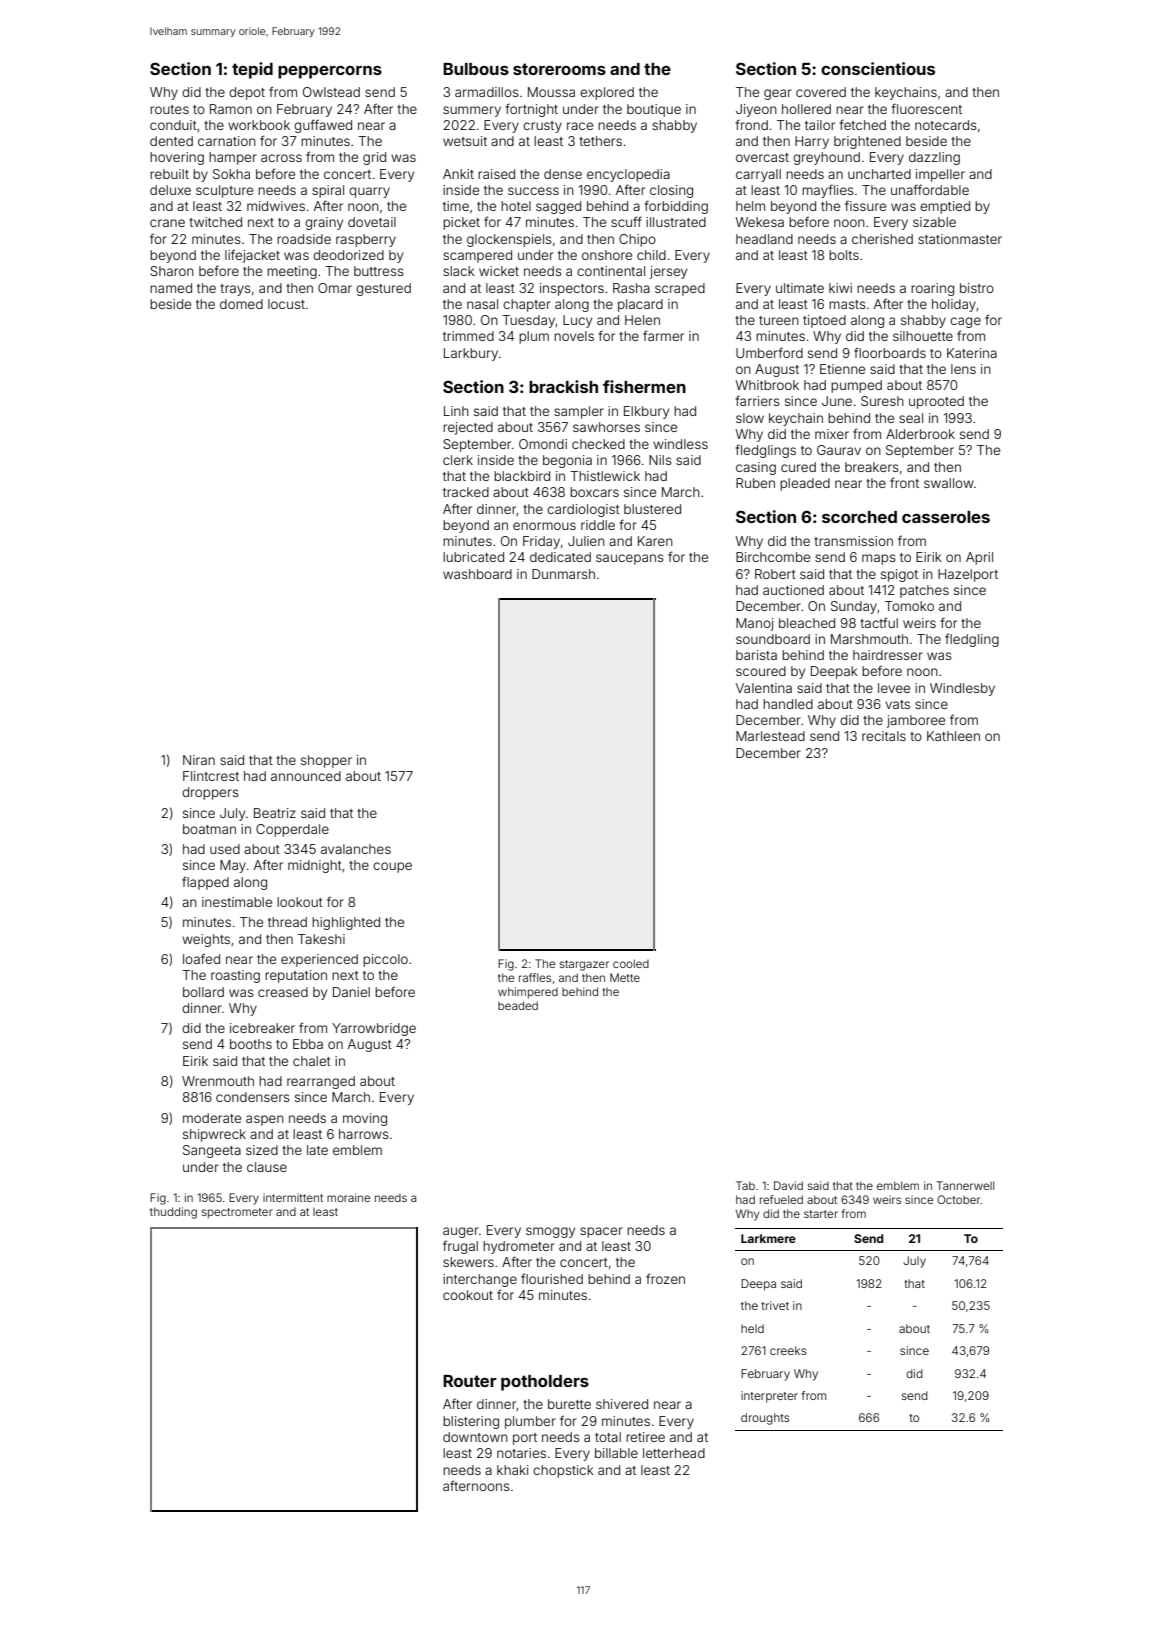 Image resolution: width=1153 pixels, height=1631 pixels. Describe the element at coordinates (364, 1134) in the screenshot. I see `harrows` at that location.
